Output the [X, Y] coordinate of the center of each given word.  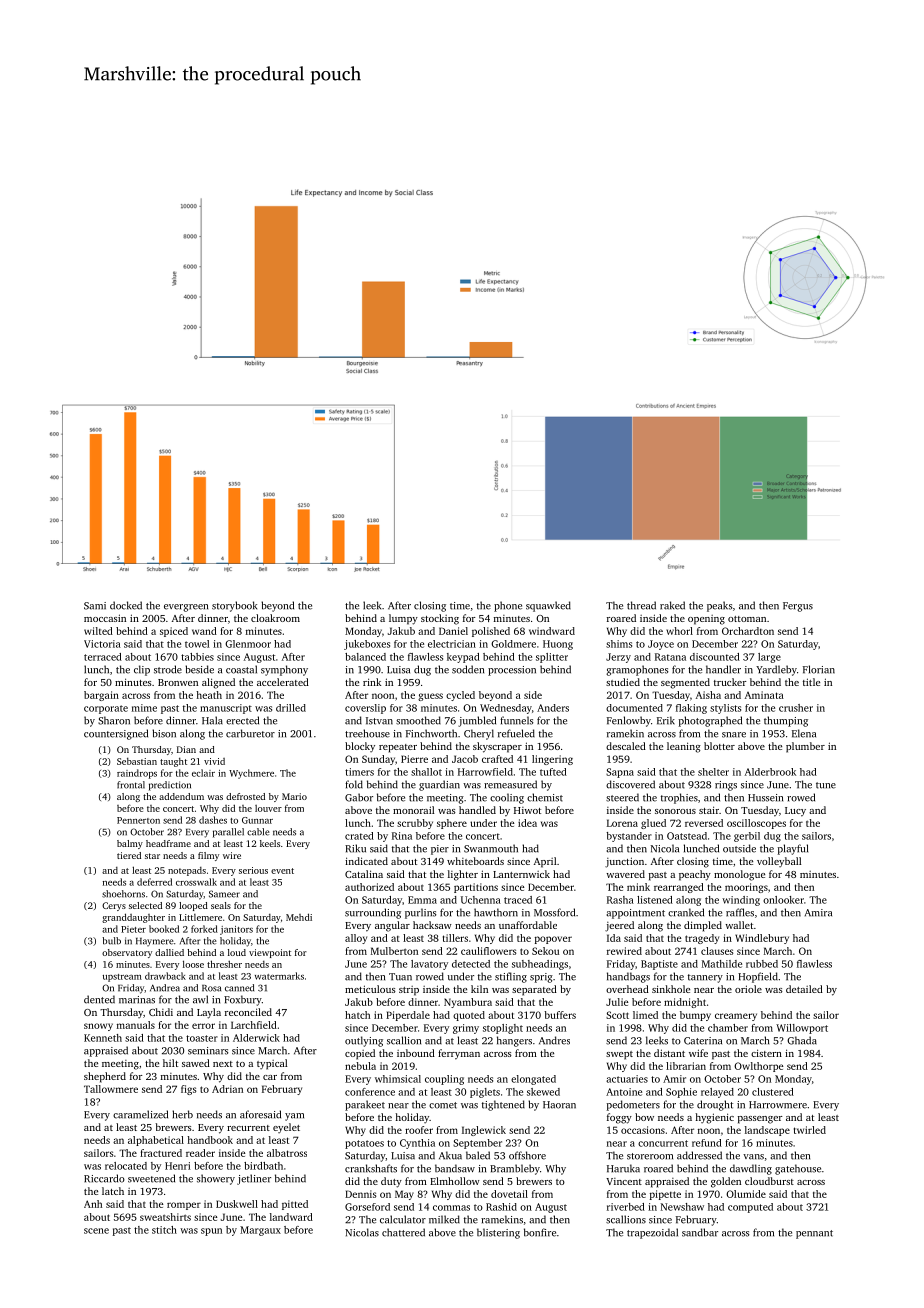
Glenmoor [248, 644]
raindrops [137, 774]
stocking [440, 619]
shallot [426, 772]
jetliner [254, 1179]
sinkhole [671, 989]
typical [272, 1064]
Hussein [765, 798]
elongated [533, 1080]
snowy [98, 1027]
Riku [355, 848]
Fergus [798, 607]
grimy [466, 1029]
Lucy [795, 812]
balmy [130, 844]
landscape [767, 1131]
